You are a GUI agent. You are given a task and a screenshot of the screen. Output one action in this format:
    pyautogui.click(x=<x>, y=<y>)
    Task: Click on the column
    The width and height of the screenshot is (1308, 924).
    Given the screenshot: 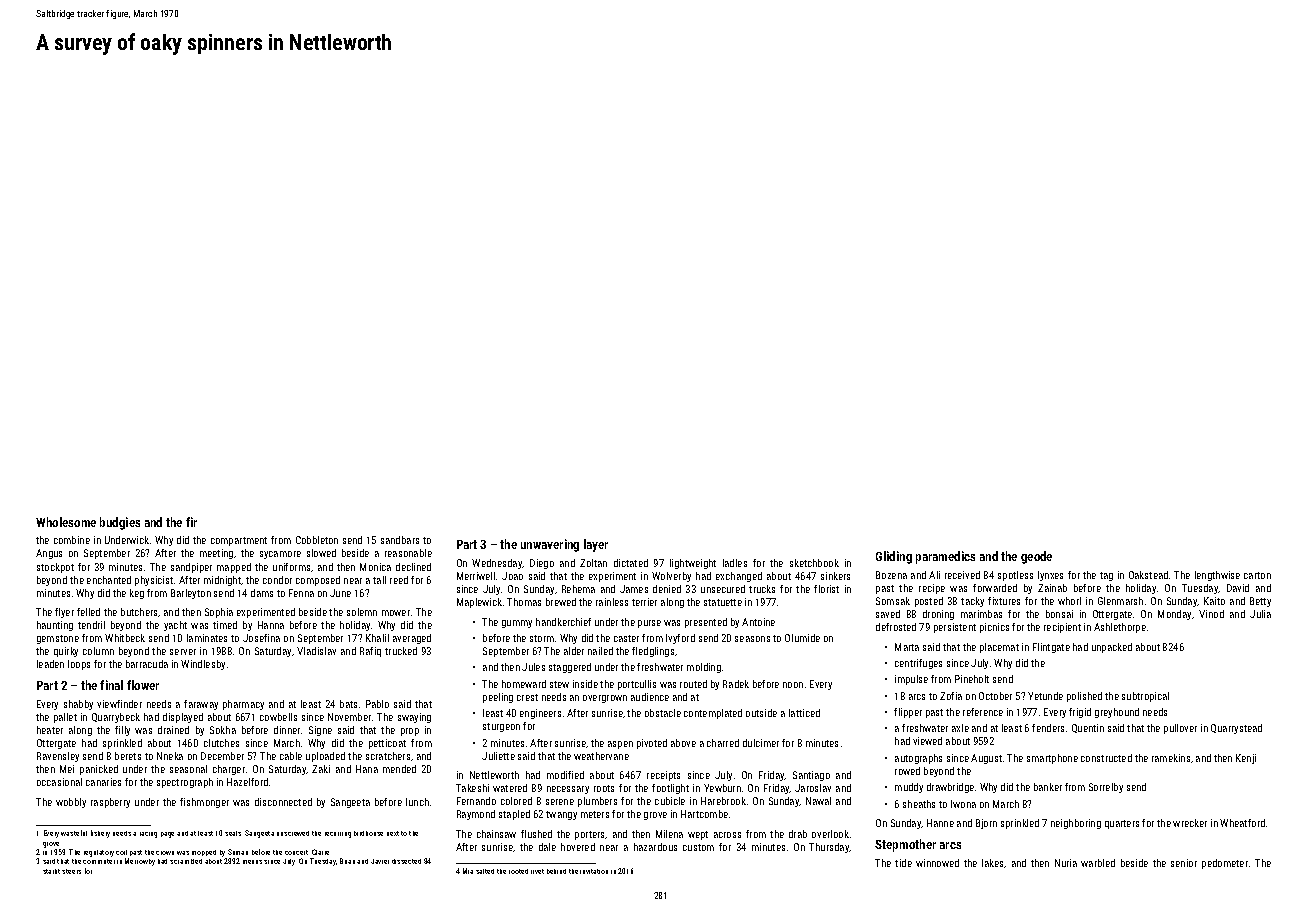 What is the action you would take?
    pyautogui.click(x=98, y=651)
